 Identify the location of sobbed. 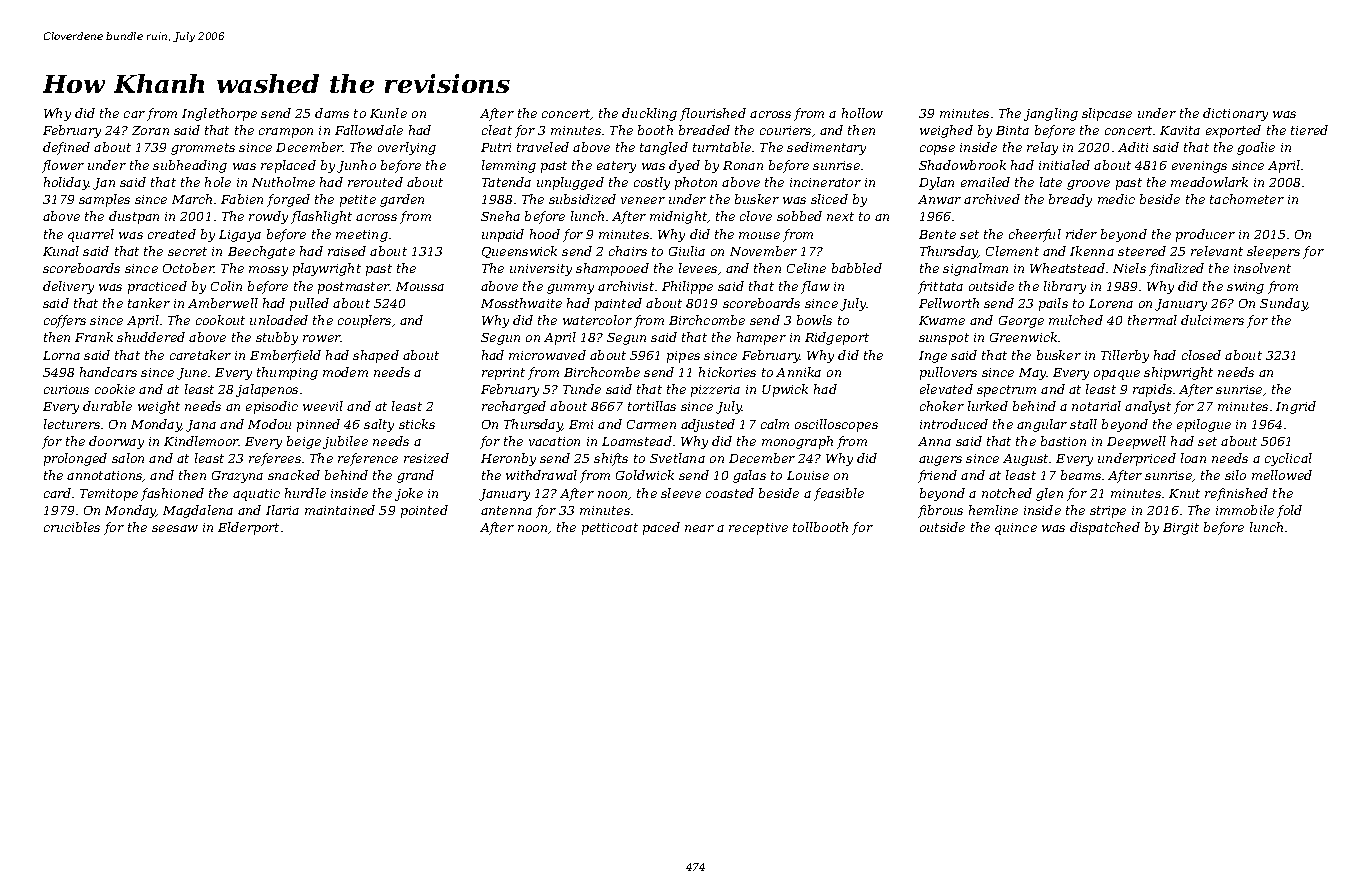
(799, 216).
